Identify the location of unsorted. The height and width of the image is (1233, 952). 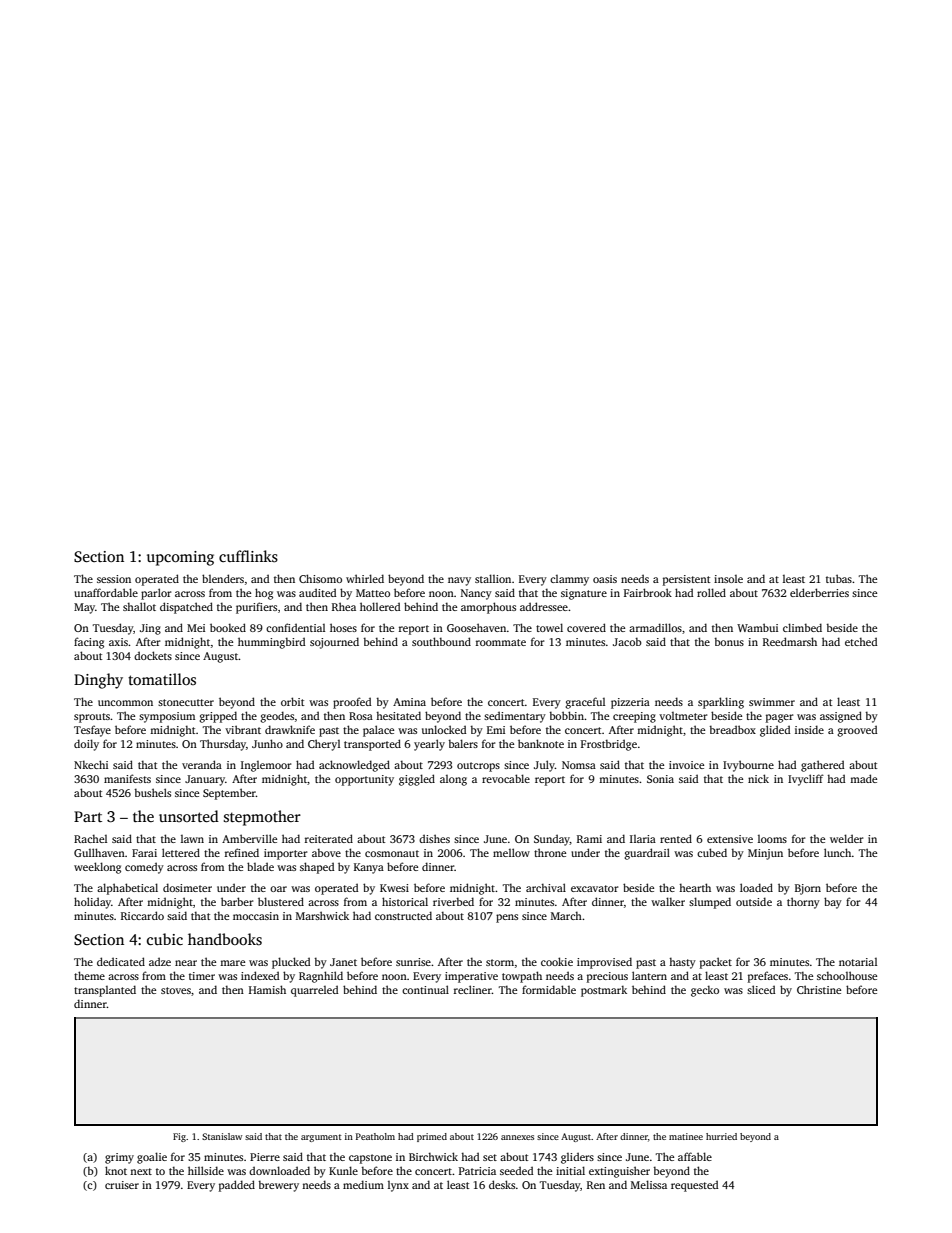
(189, 816).
